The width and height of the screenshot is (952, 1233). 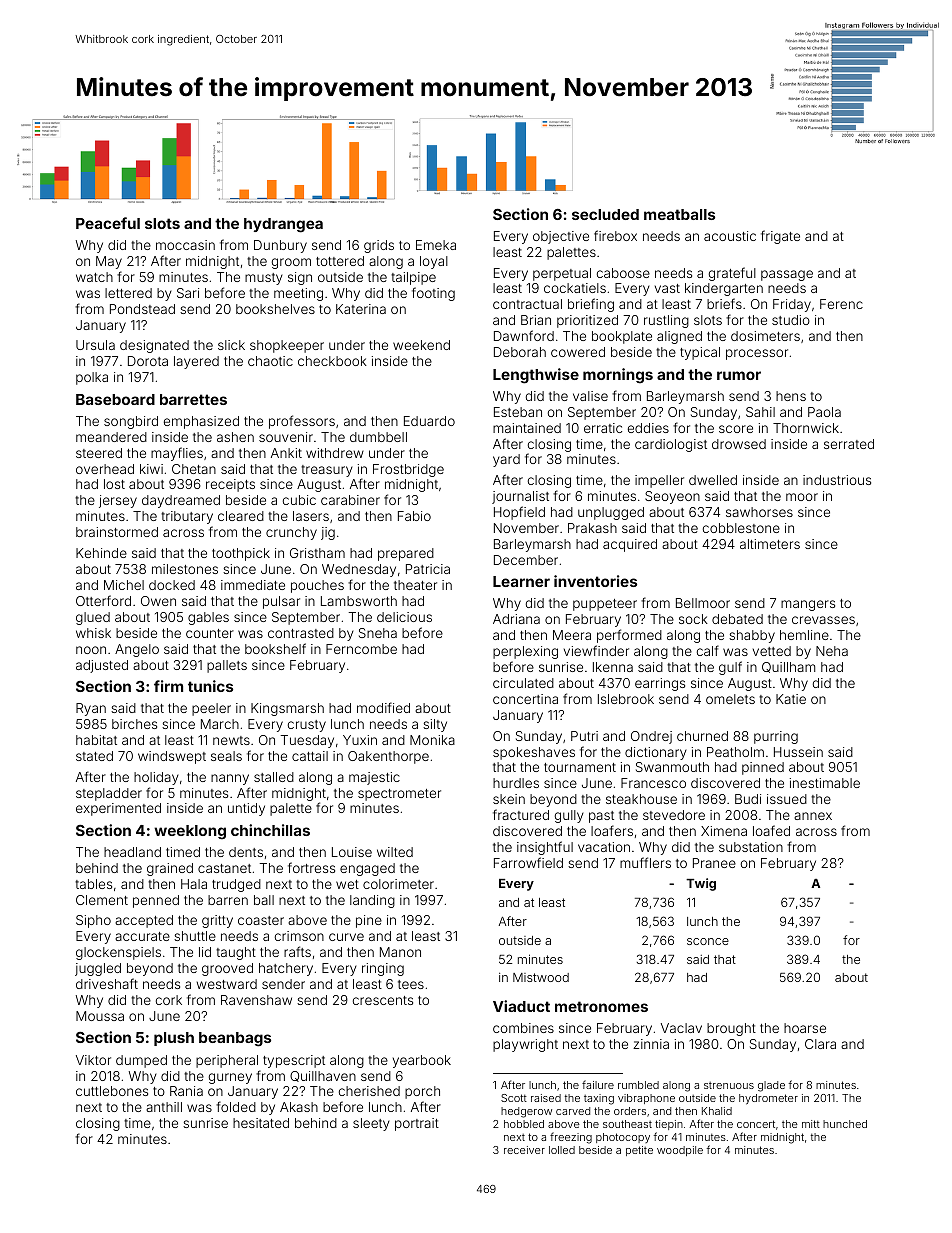 What do you see at coordinates (825, 783) in the screenshot?
I see `inestimable` at bounding box center [825, 783].
